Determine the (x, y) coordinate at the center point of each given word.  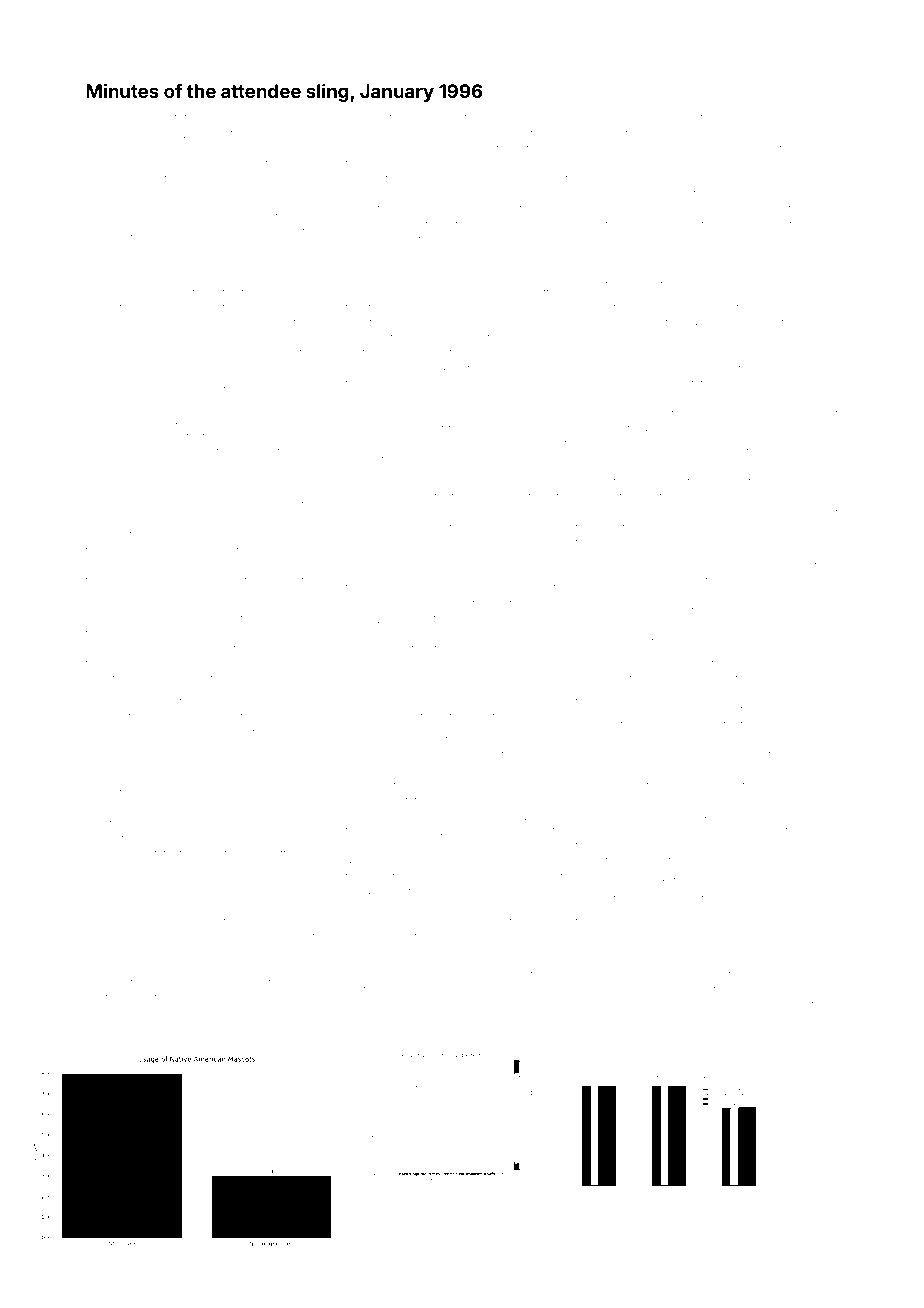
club (357, 292)
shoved (483, 921)
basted (104, 997)
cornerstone (119, 596)
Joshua (146, 869)
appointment (525, 498)
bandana (109, 148)
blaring (698, 946)
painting (367, 227)
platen (818, 679)
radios (232, 262)
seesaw (712, 566)
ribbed (678, 208)
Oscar (177, 474)
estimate (421, 649)
